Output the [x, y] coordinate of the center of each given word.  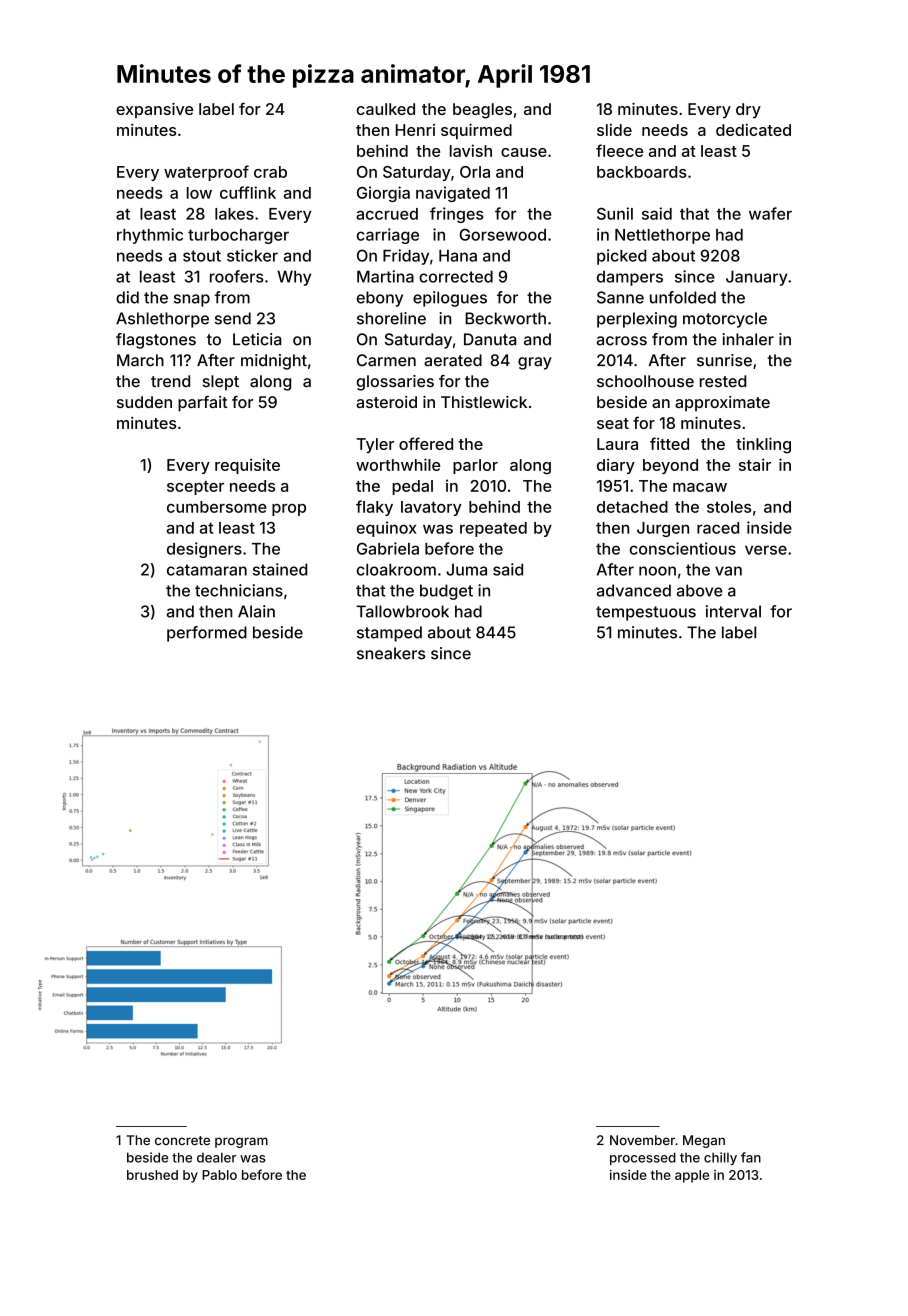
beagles [482, 111]
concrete [182, 1140]
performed [207, 634]
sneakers [391, 653]
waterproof [206, 173]
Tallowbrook [402, 611]
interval [733, 611]
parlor [475, 466]
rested [723, 381]
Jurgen [663, 529]
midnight [274, 362]
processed [643, 1158]
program [241, 1142]
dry [748, 110]
